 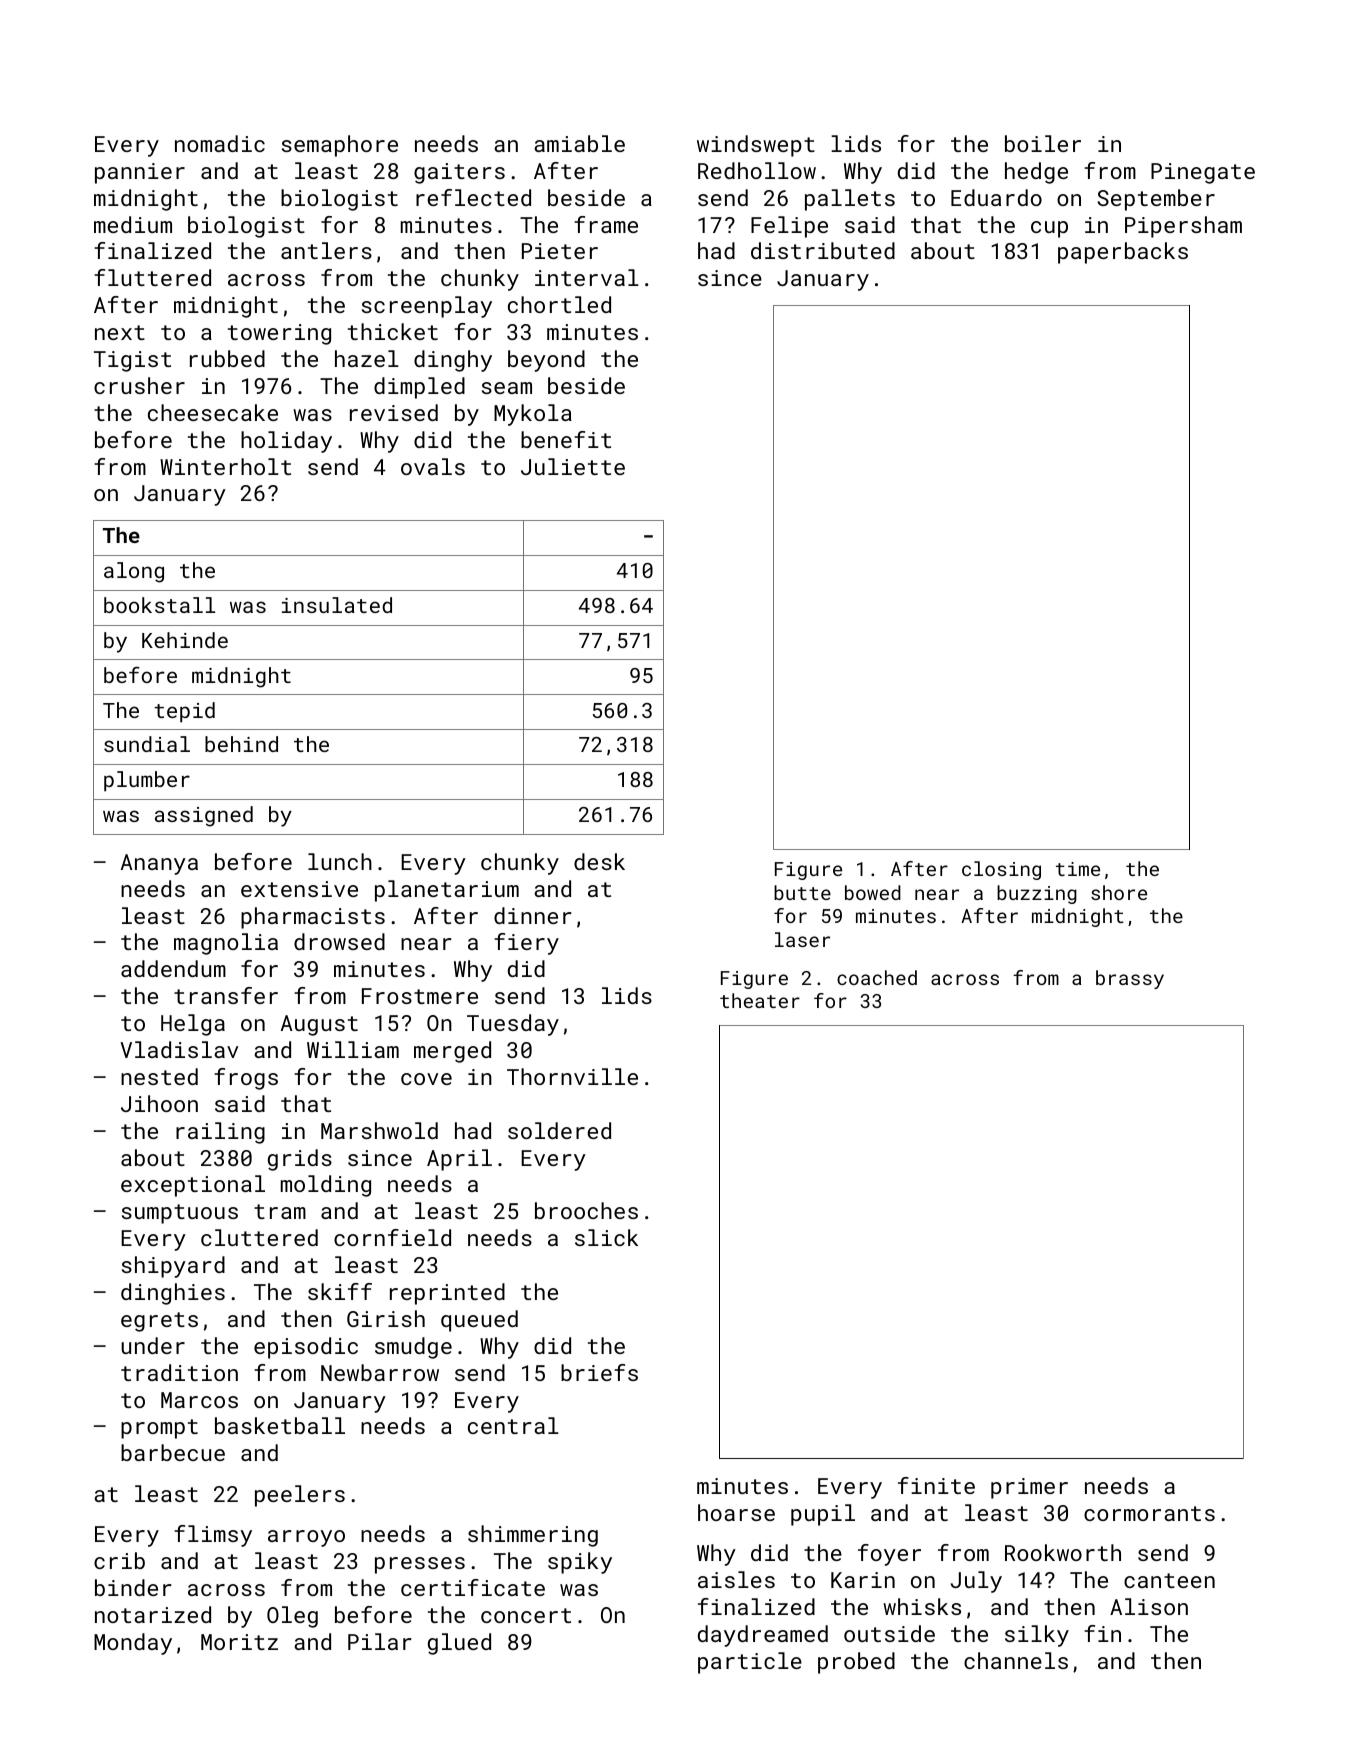 What do you see at coordinates (1203, 173) in the screenshot?
I see `Pinegate` at bounding box center [1203, 173].
